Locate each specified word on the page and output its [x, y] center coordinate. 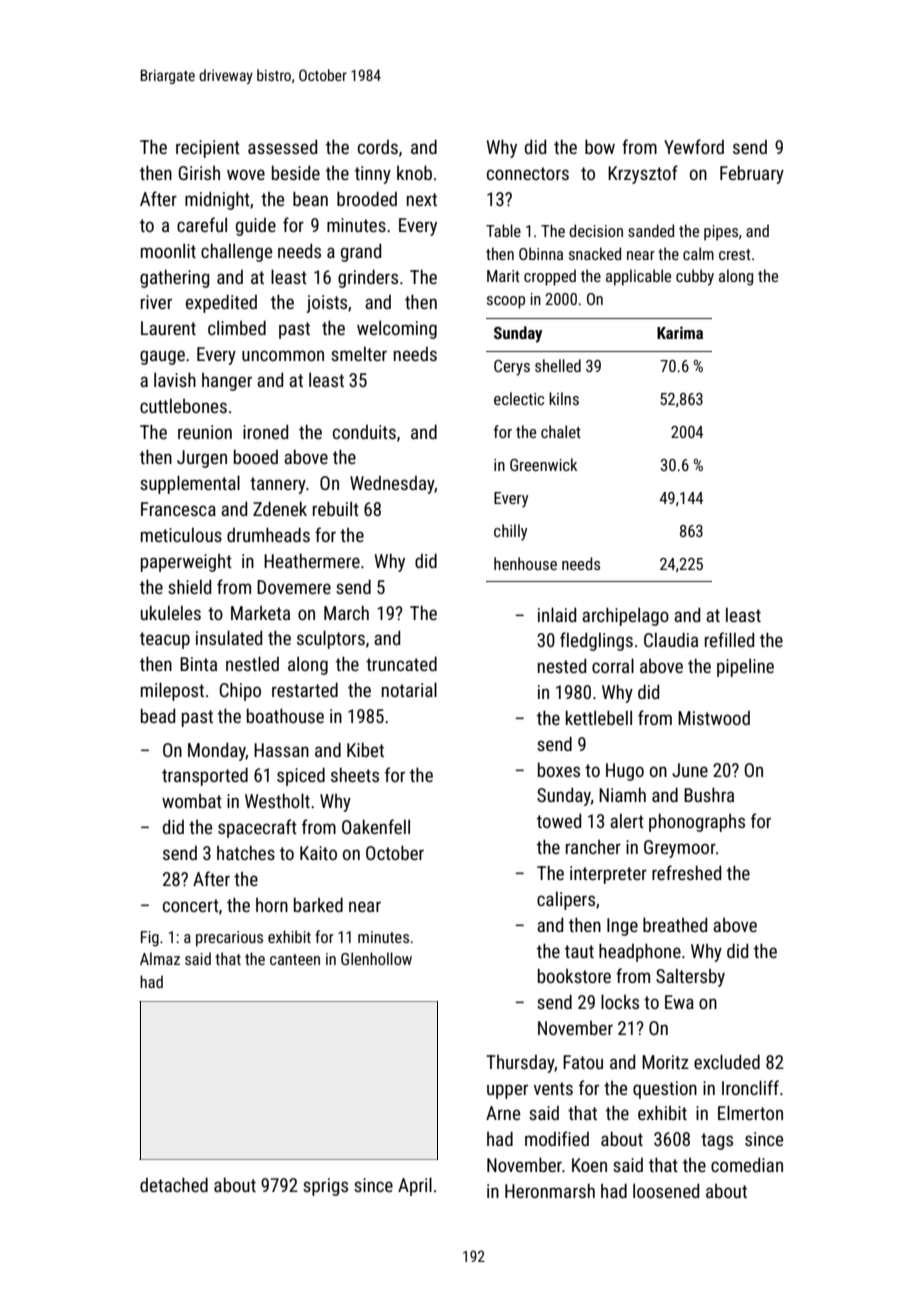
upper [507, 1091]
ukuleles [171, 612]
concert [191, 905]
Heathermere [312, 560]
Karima [680, 332]
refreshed [686, 872]
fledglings [596, 641]
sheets [355, 774]
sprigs [325, 1187]
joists [327, 304]
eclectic [519, 398]
